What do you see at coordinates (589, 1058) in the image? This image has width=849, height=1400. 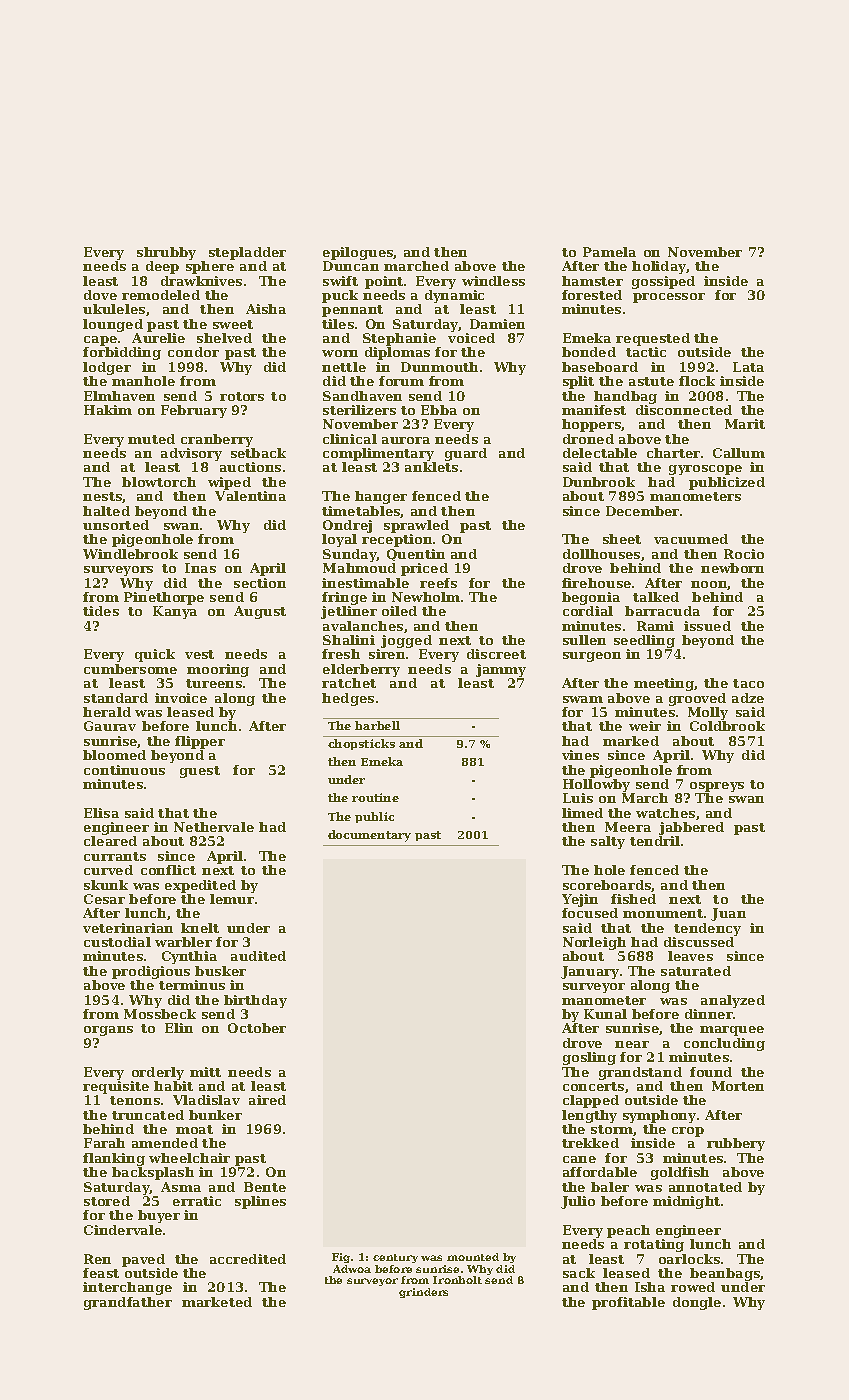 I see `gosling` at bounding box center [589, 1058].
